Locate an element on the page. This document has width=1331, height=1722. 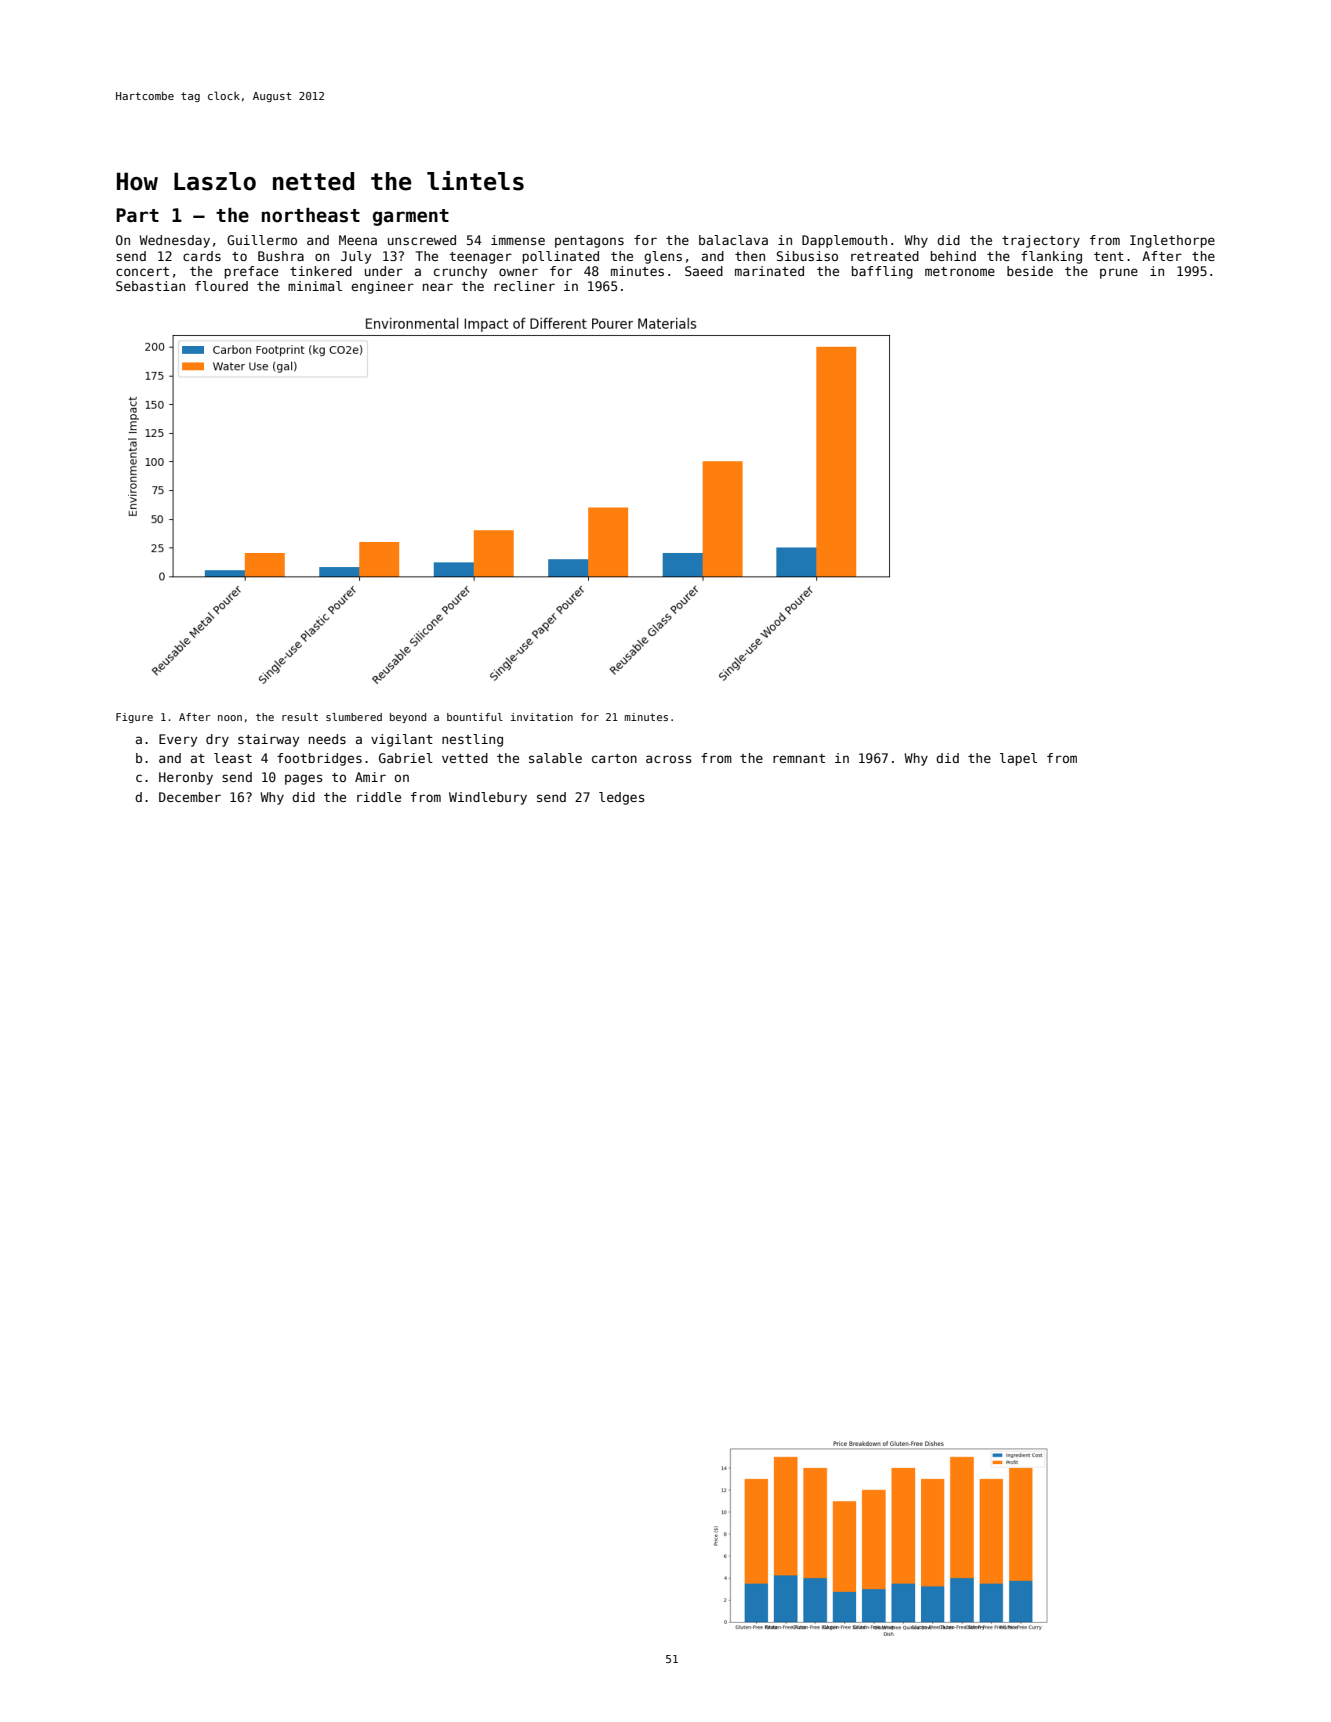
recliner is located at coordinates (524, 286).
